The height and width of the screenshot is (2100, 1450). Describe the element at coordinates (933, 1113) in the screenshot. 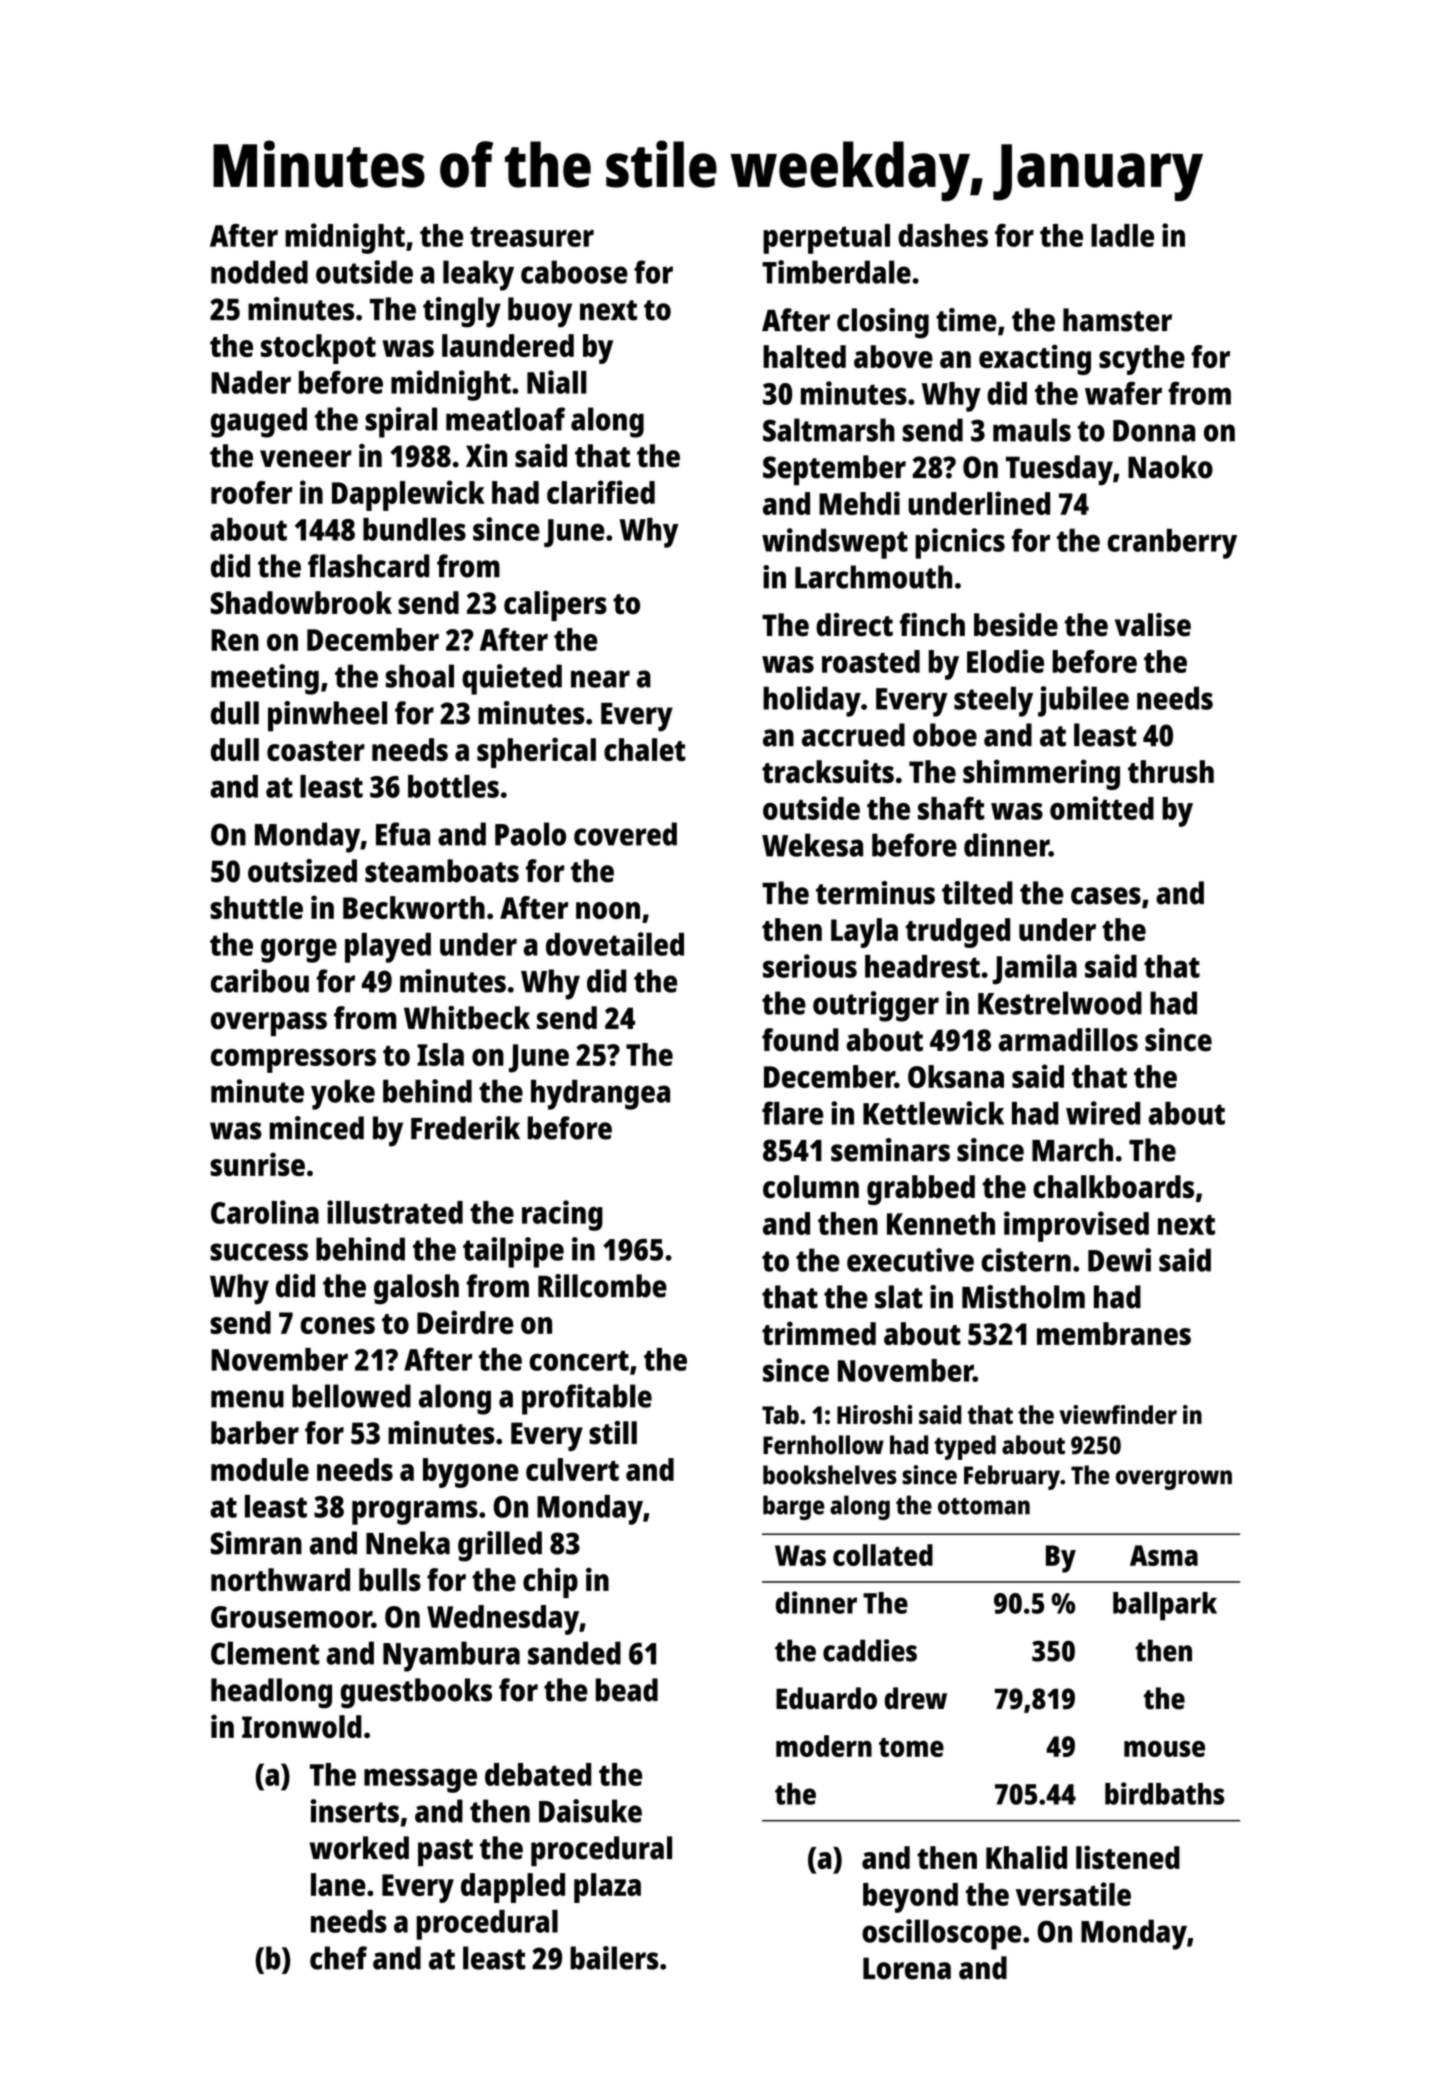

I see `Kettlewick` at that location.
